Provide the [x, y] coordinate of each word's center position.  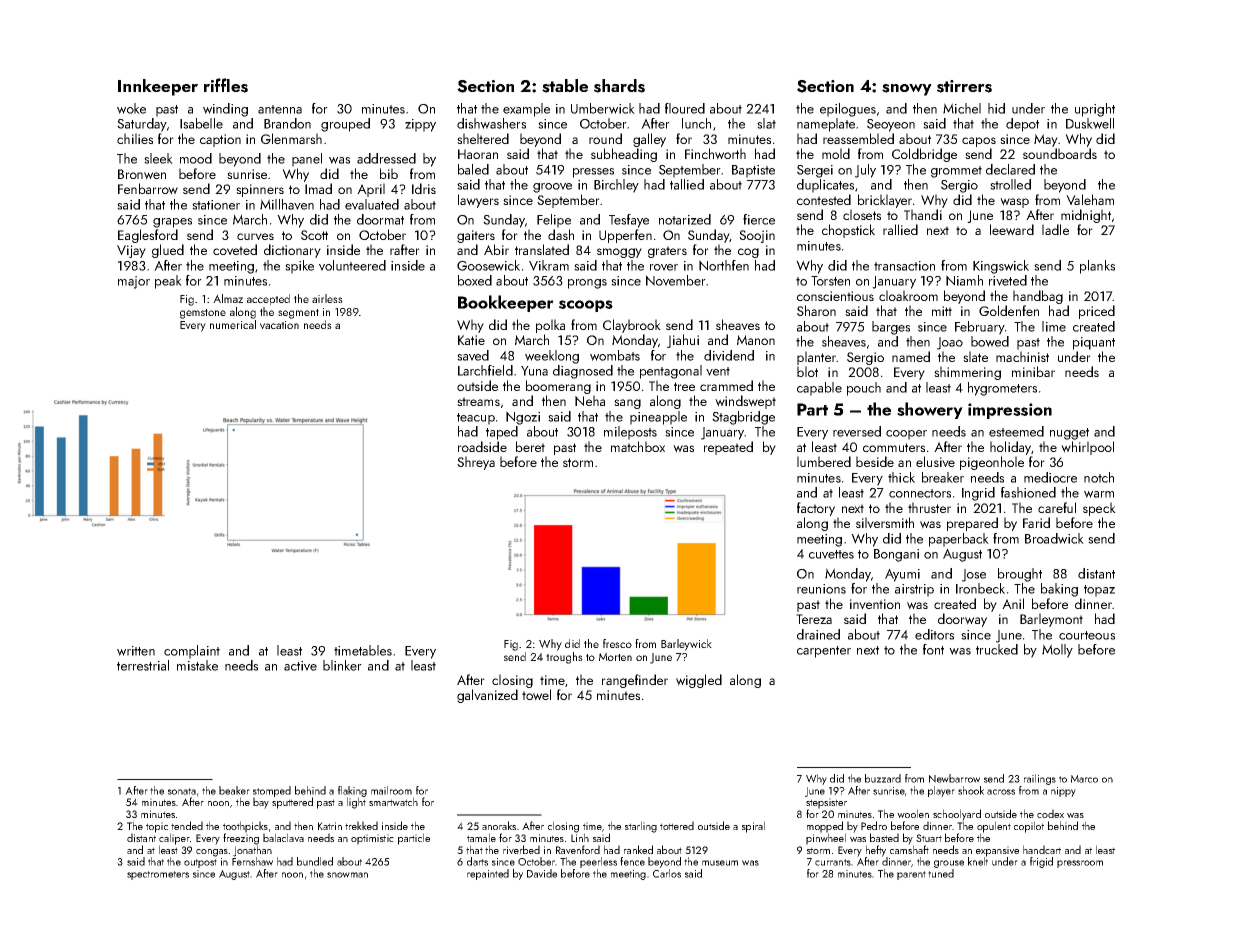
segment [298, 314]
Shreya [476, 463]
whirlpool [1087, 448]
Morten [615, 656]
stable [565, 86]
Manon [756, 340]
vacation [279, 325]
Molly [1057, 651]
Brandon [287, 123]
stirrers [964, 86]
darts [477, 861]
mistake [197, 665]
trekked [361, 825]
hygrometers [1002, 389]
